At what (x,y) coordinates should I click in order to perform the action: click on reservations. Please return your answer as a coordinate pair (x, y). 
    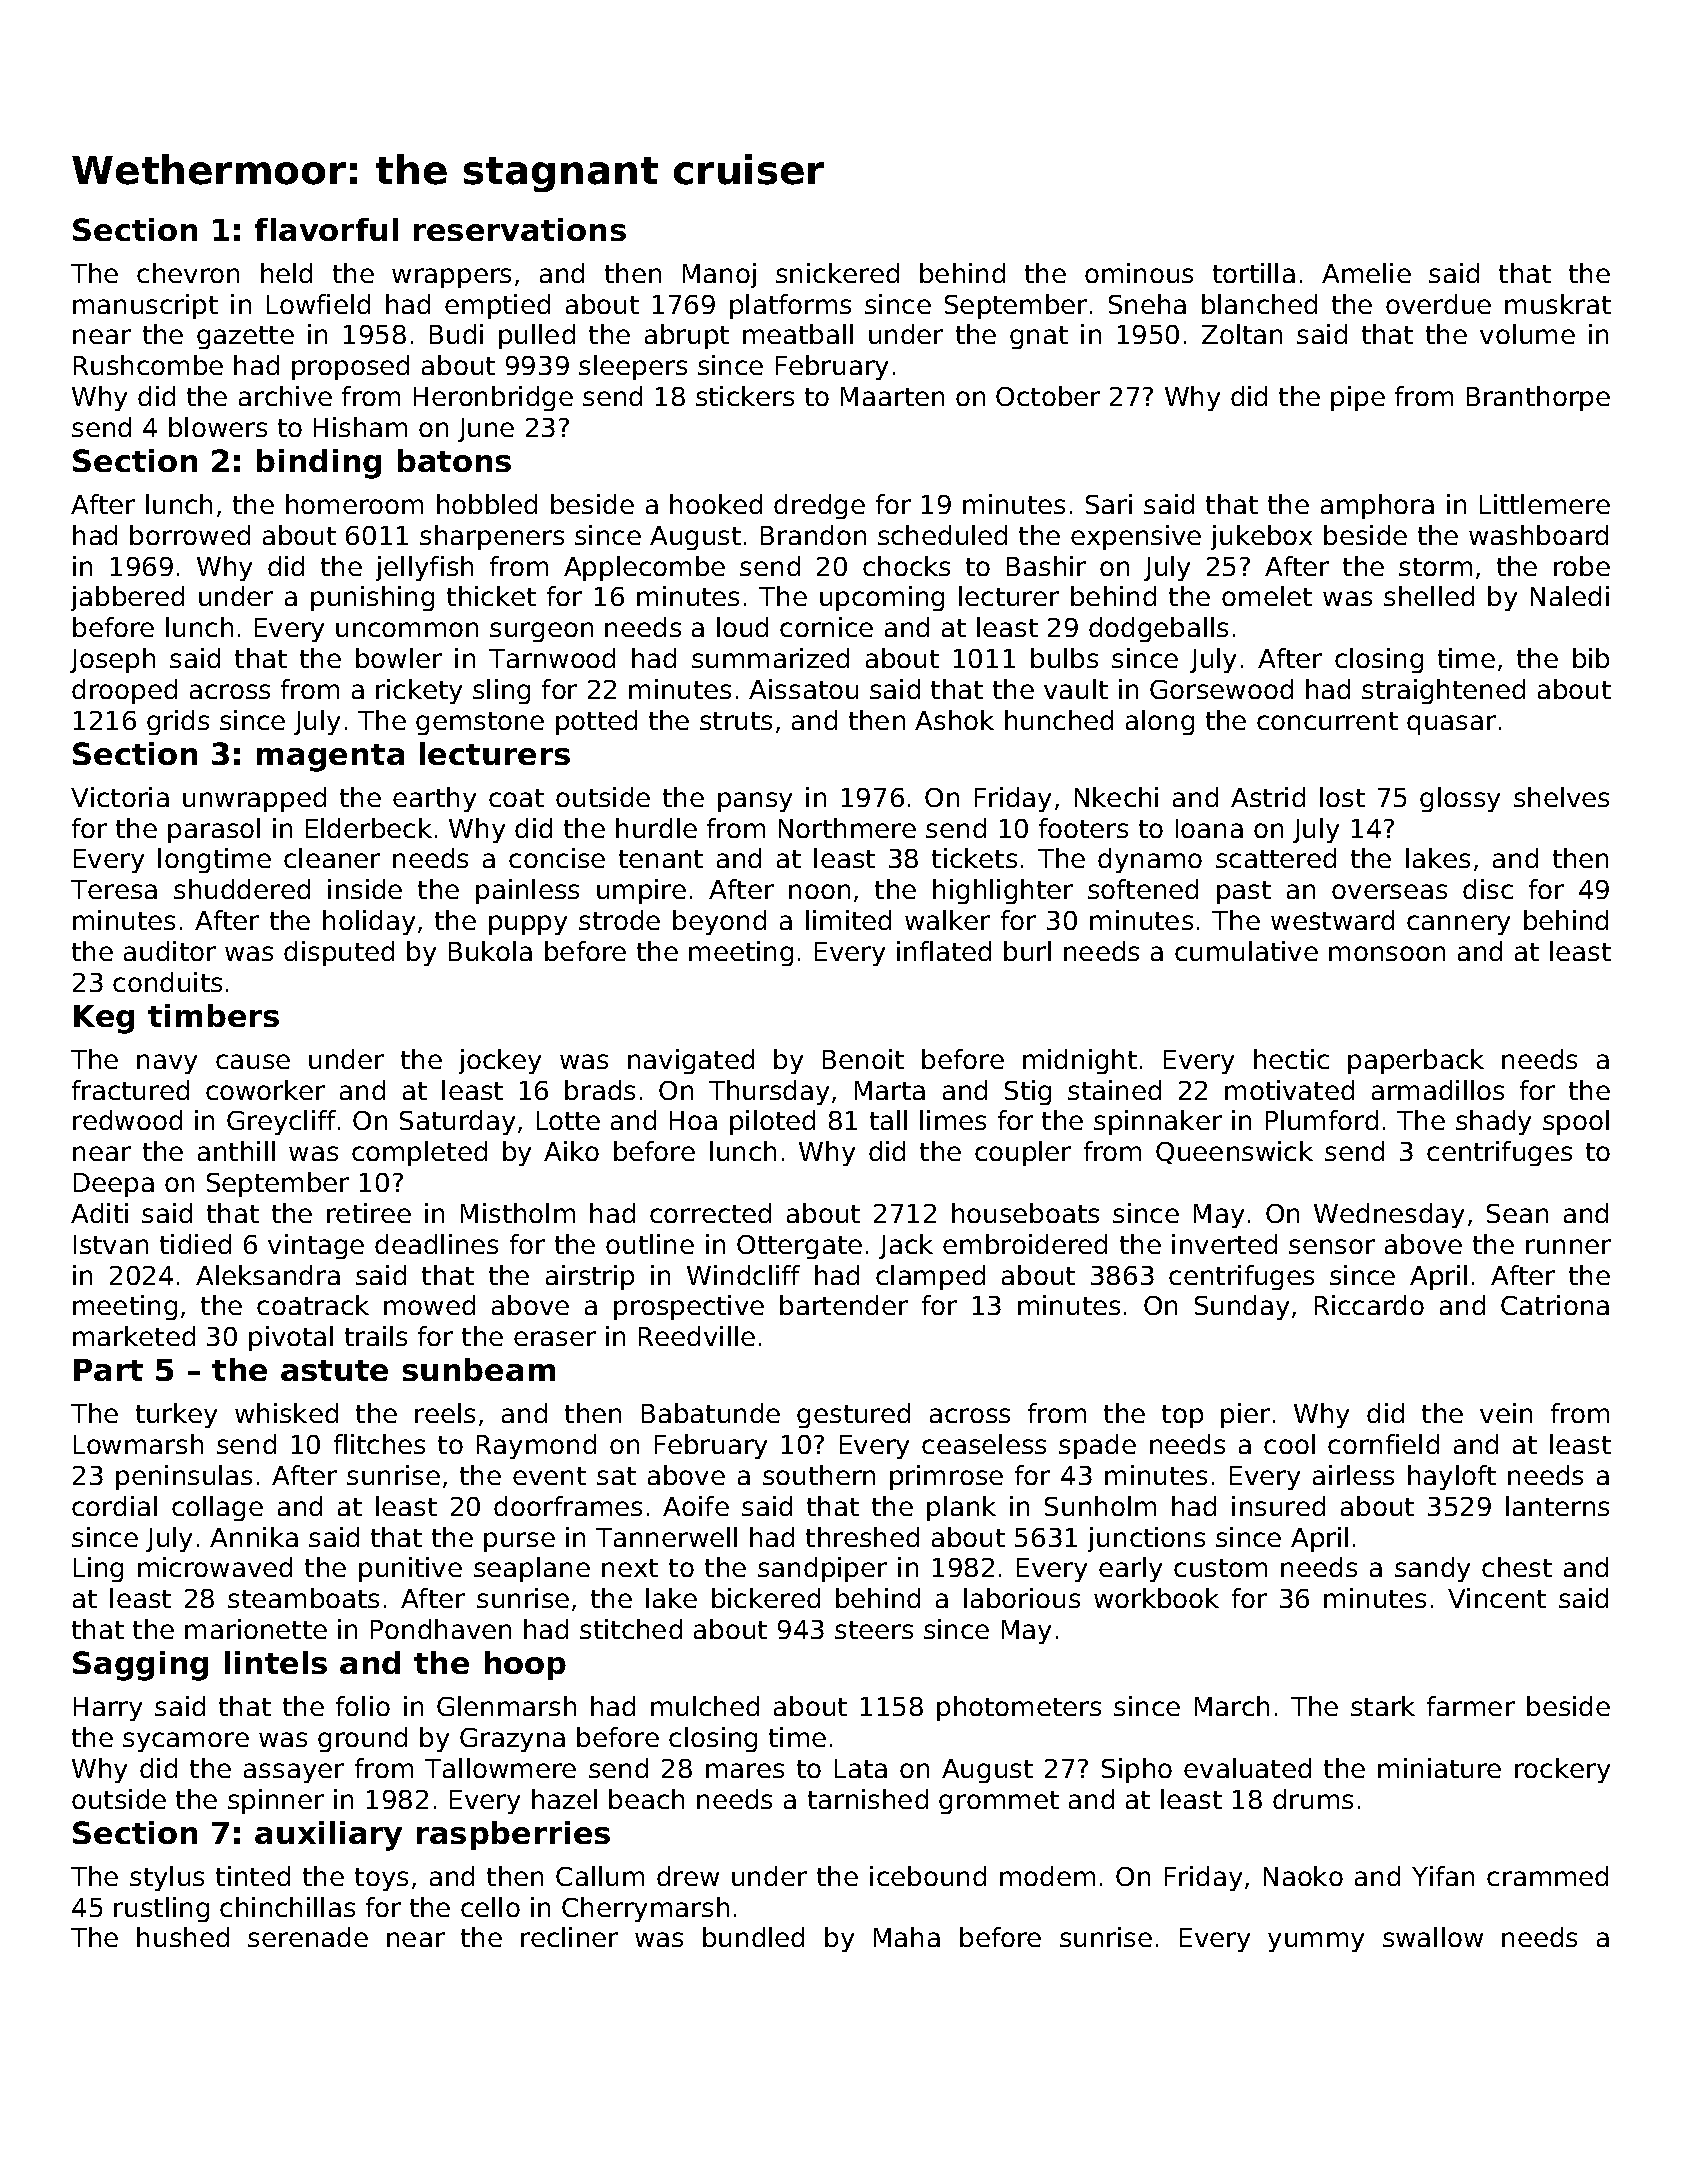
    Looking at the image, I should click on (520, 229).
